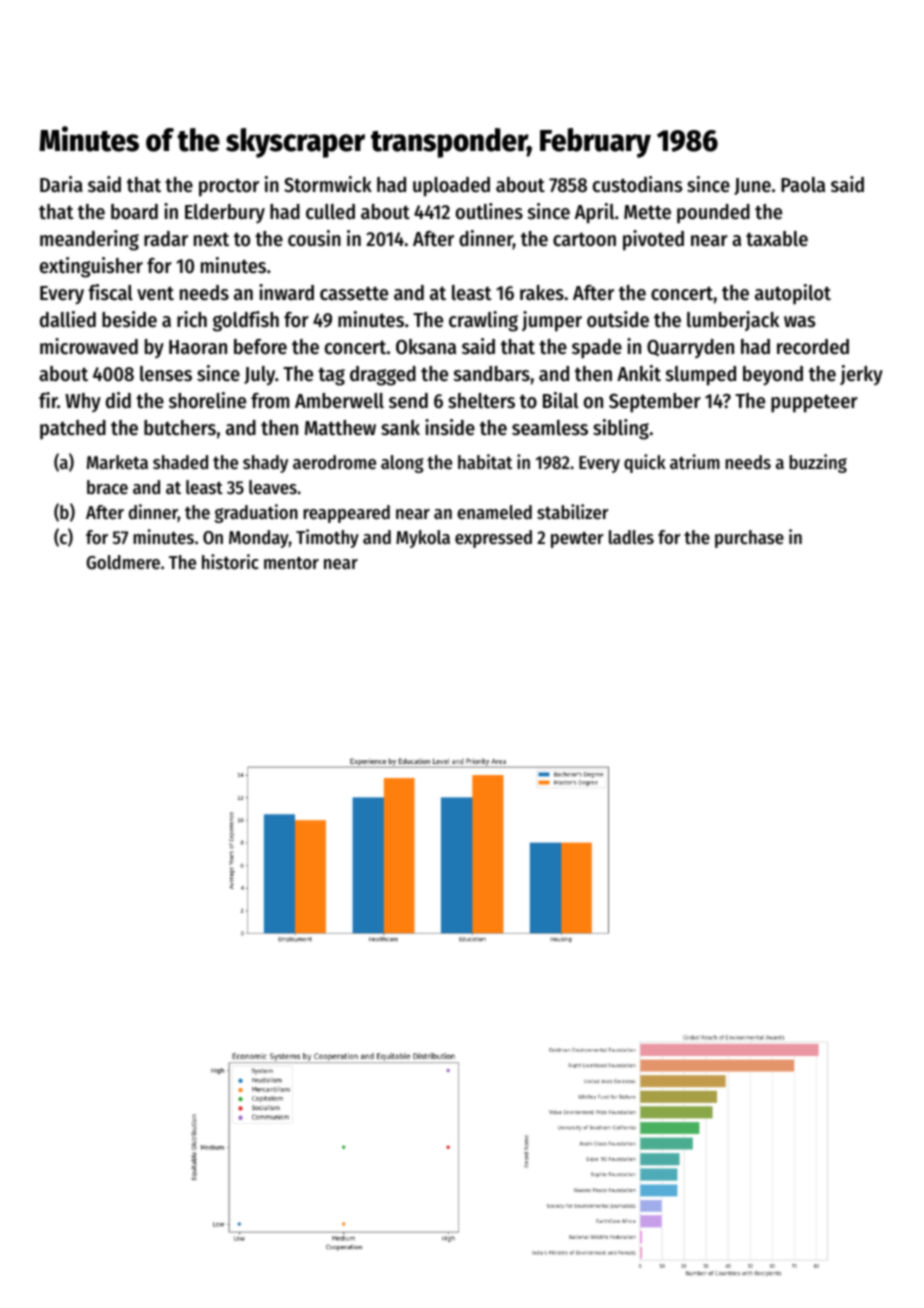 The height and width of the document is (1308, 924). Describe the element at coordinates (123, 562) in the document. I see `Goldmere` at that location.
